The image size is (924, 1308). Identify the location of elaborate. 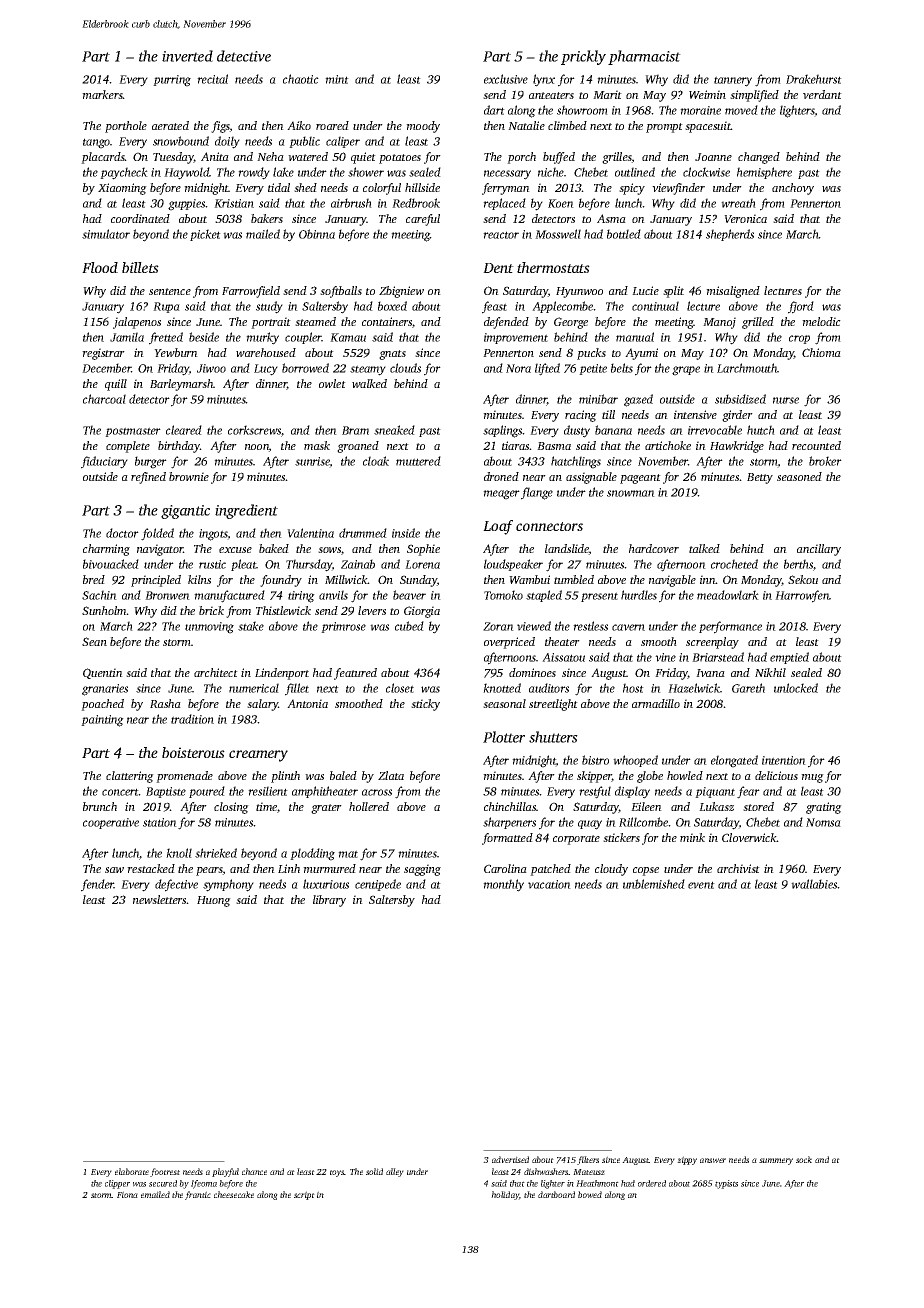
(132, 1171).
